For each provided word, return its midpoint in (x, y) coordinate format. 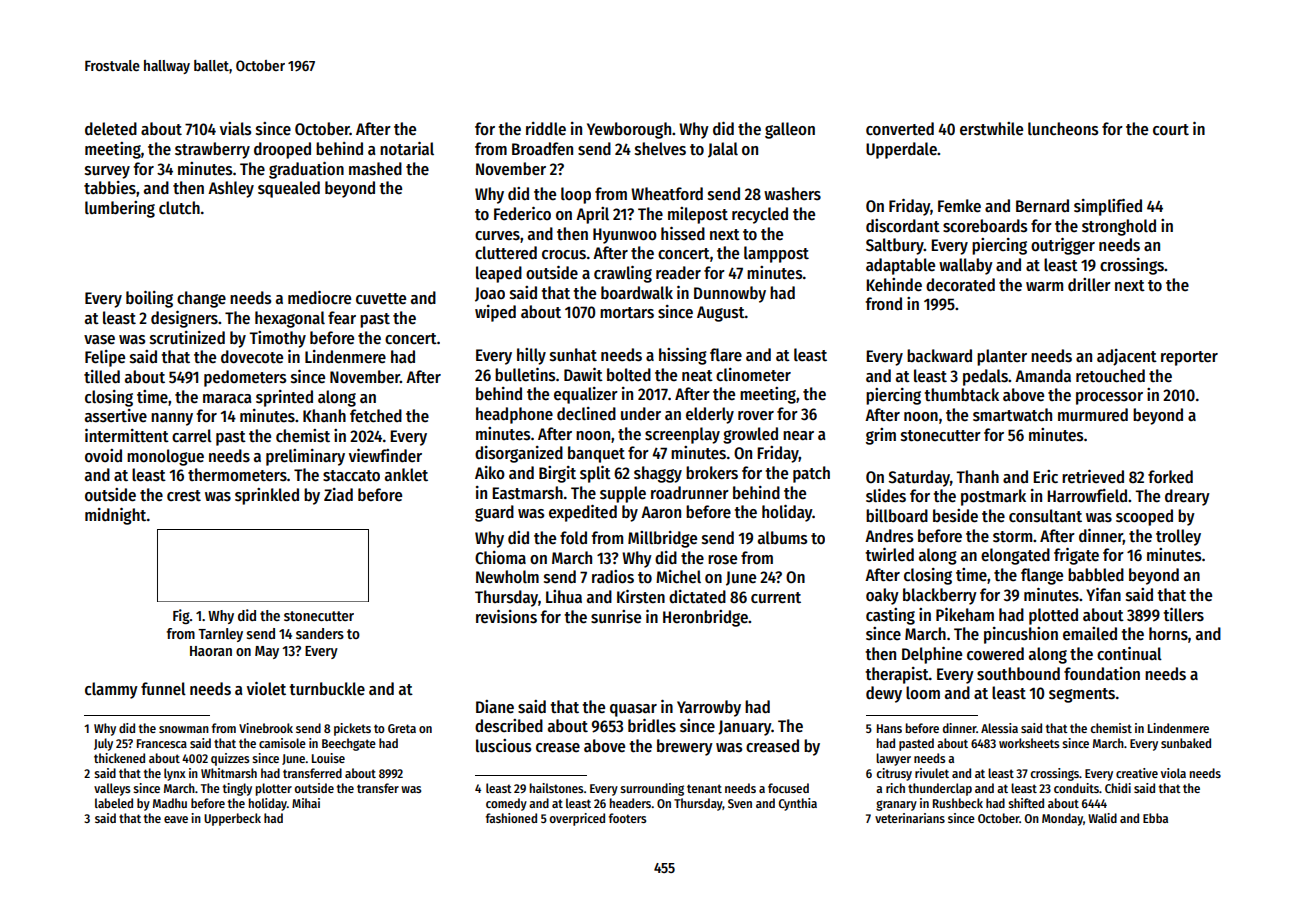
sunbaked (1186, 743)
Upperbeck (232, 819)
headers (630, 803)
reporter (1189, 358)
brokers (712, 473)
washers (792, 194)
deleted (111, 129)
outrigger (1063, 246)
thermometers (237, 475)
